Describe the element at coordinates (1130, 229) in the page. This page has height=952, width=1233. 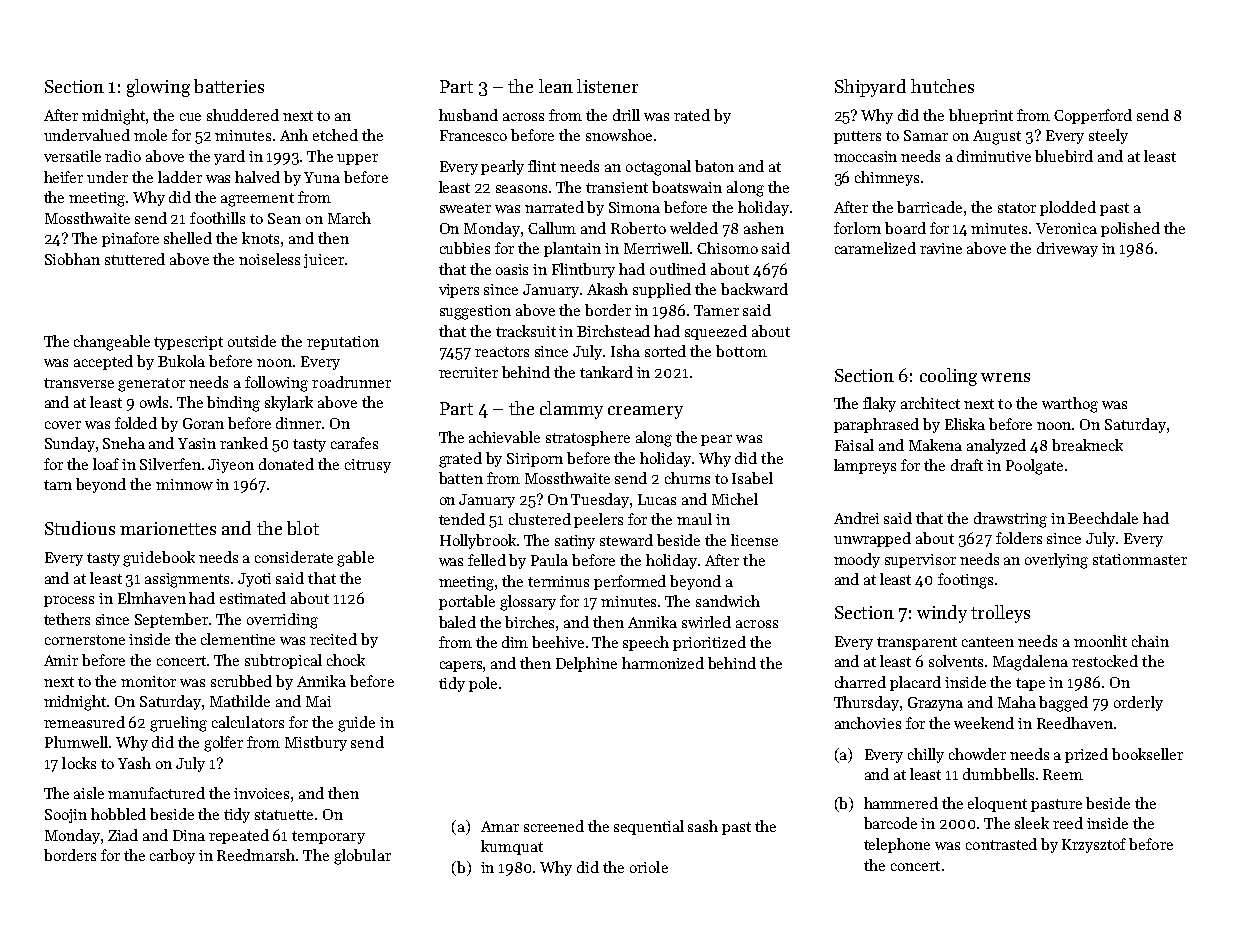
I see `polished` at that location.
